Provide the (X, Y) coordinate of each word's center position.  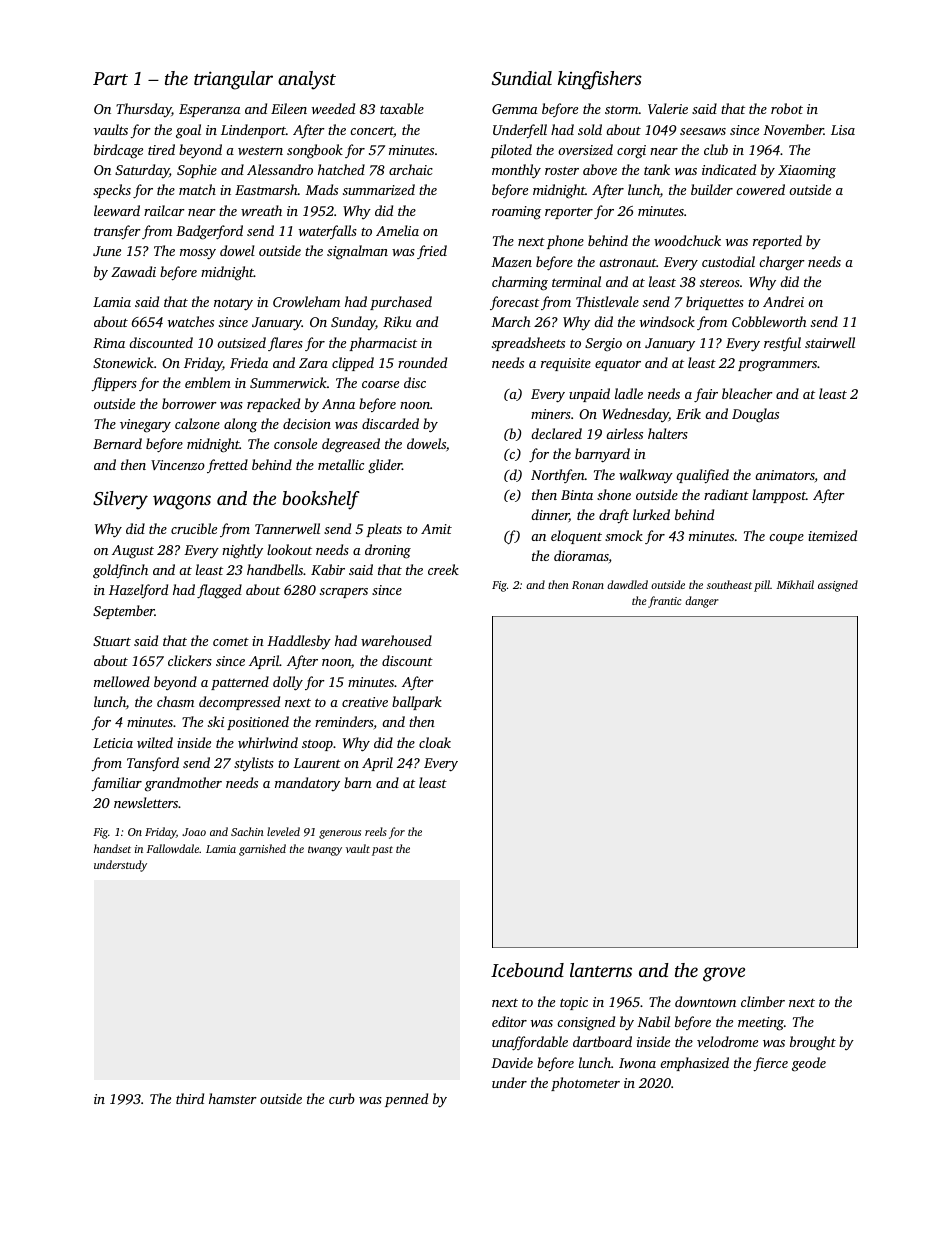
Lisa (843, 130)
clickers (190, 660)
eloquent (576, 537)
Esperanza (209, 110)
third (190, 1098)
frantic (664, 602)
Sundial (522, 78)
